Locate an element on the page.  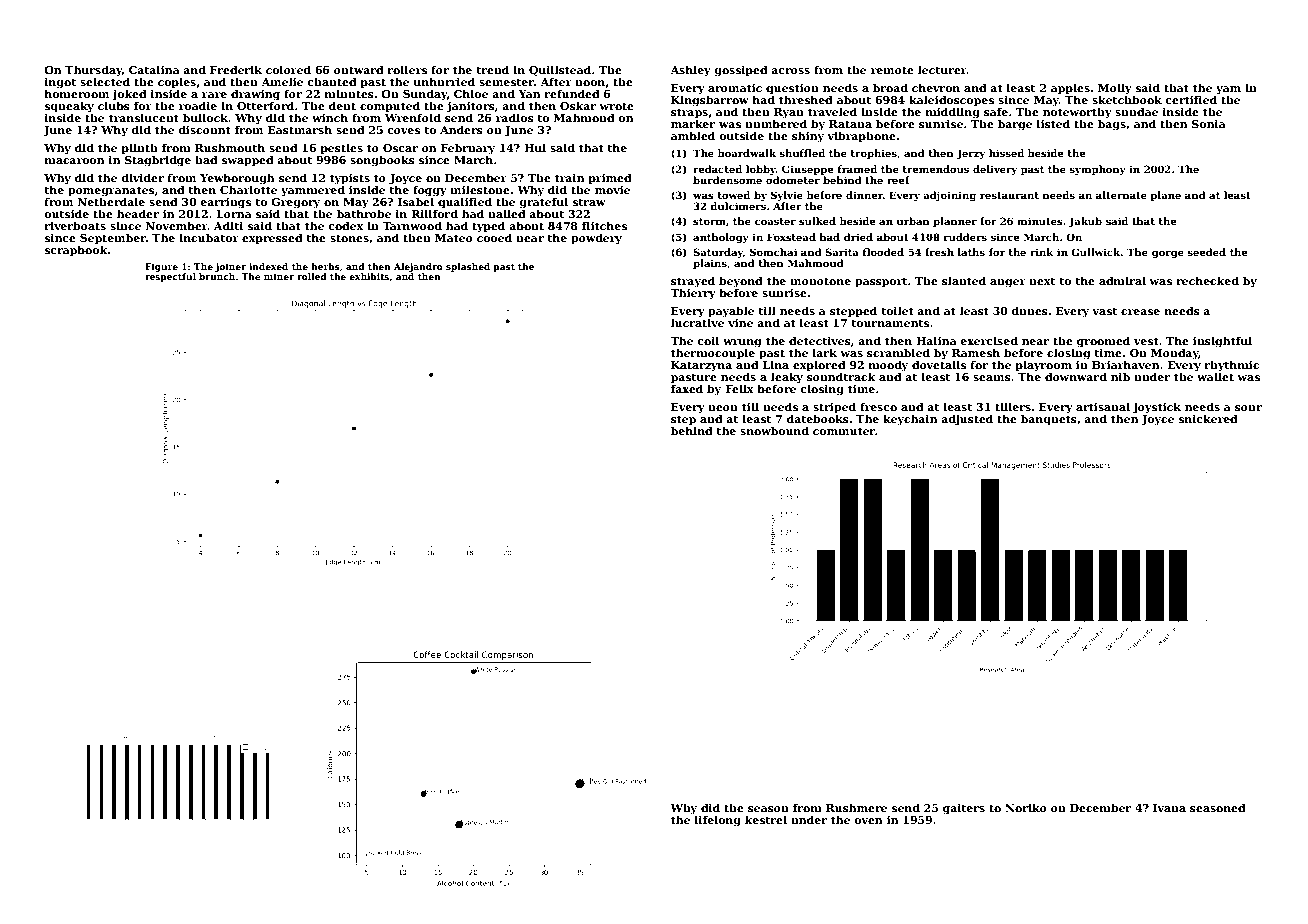
Quillstead is located at coordinates (560, 70).
